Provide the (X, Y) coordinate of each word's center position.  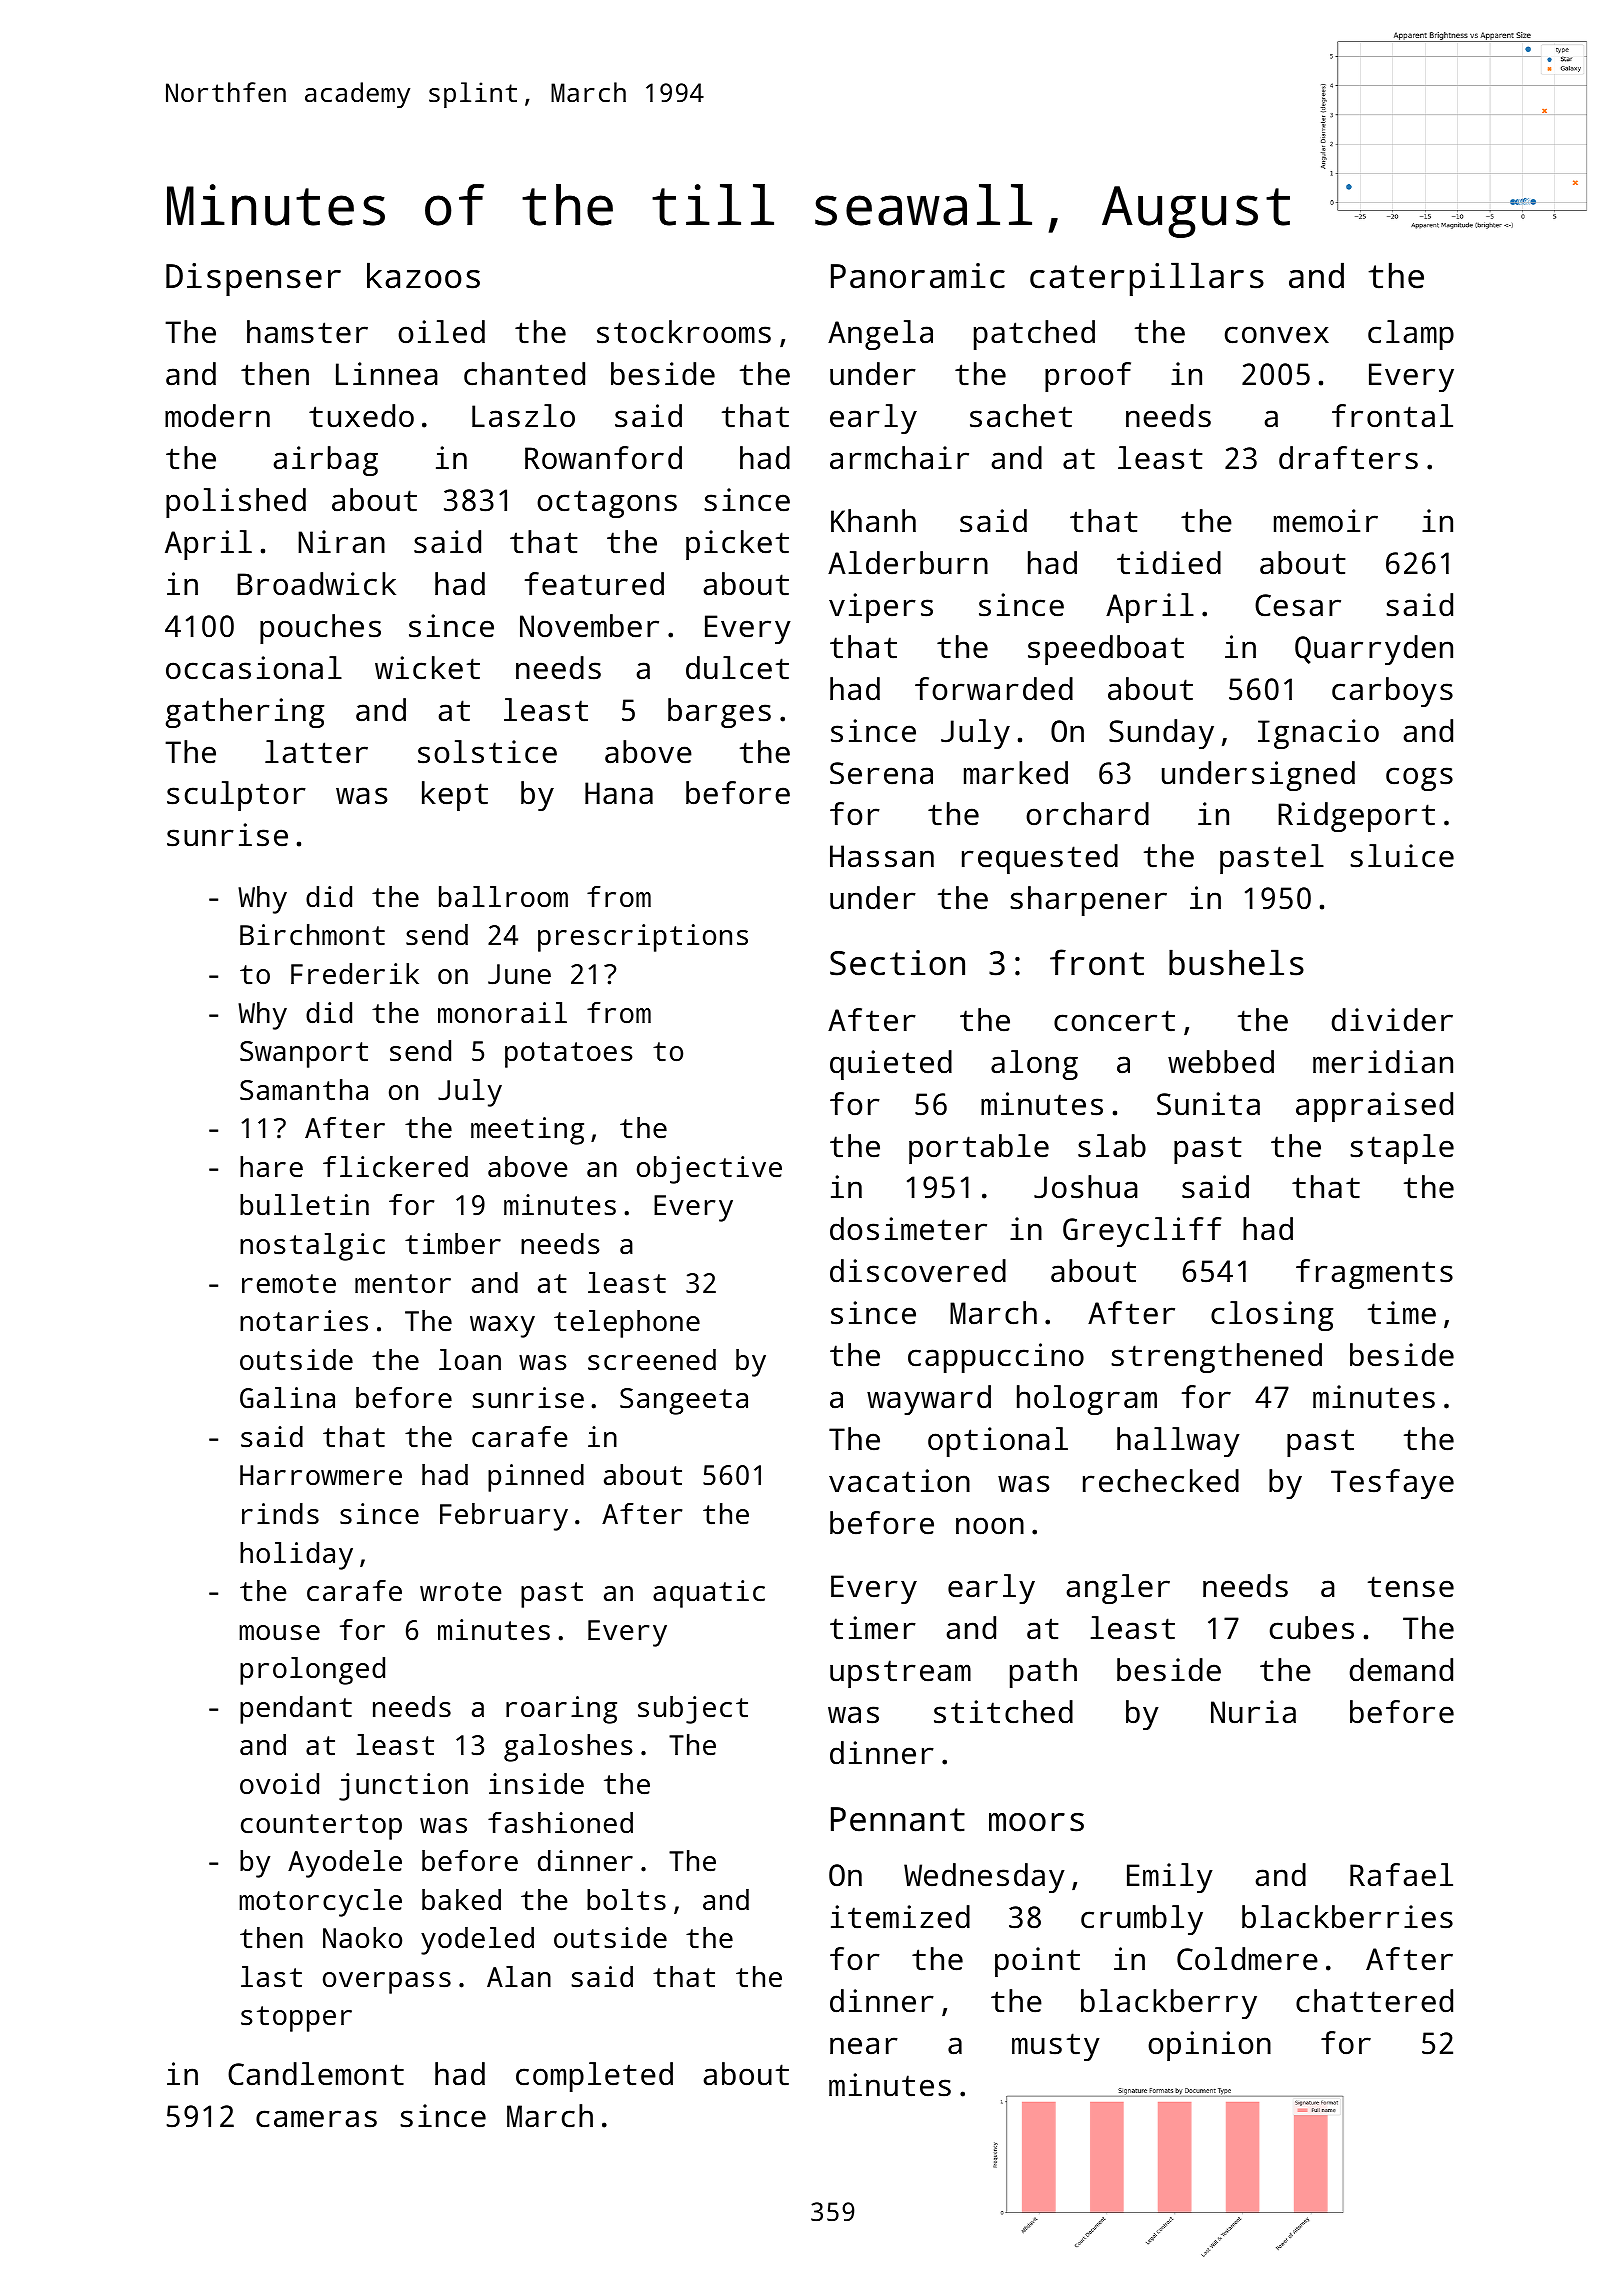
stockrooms (684, 332)
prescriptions (643, 938)
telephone (627, 1324)
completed (594, 2077)
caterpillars (1147, 279)
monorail (502, 1013)
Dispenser (253, 279)
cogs (1419, 779)
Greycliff (1142, 1232)
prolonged (312, 1671)
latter (316, 752)
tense (1411, 1587)
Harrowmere (321, 1475)
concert (1114, 1021)
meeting (527, 1131)
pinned (536, 1478)
